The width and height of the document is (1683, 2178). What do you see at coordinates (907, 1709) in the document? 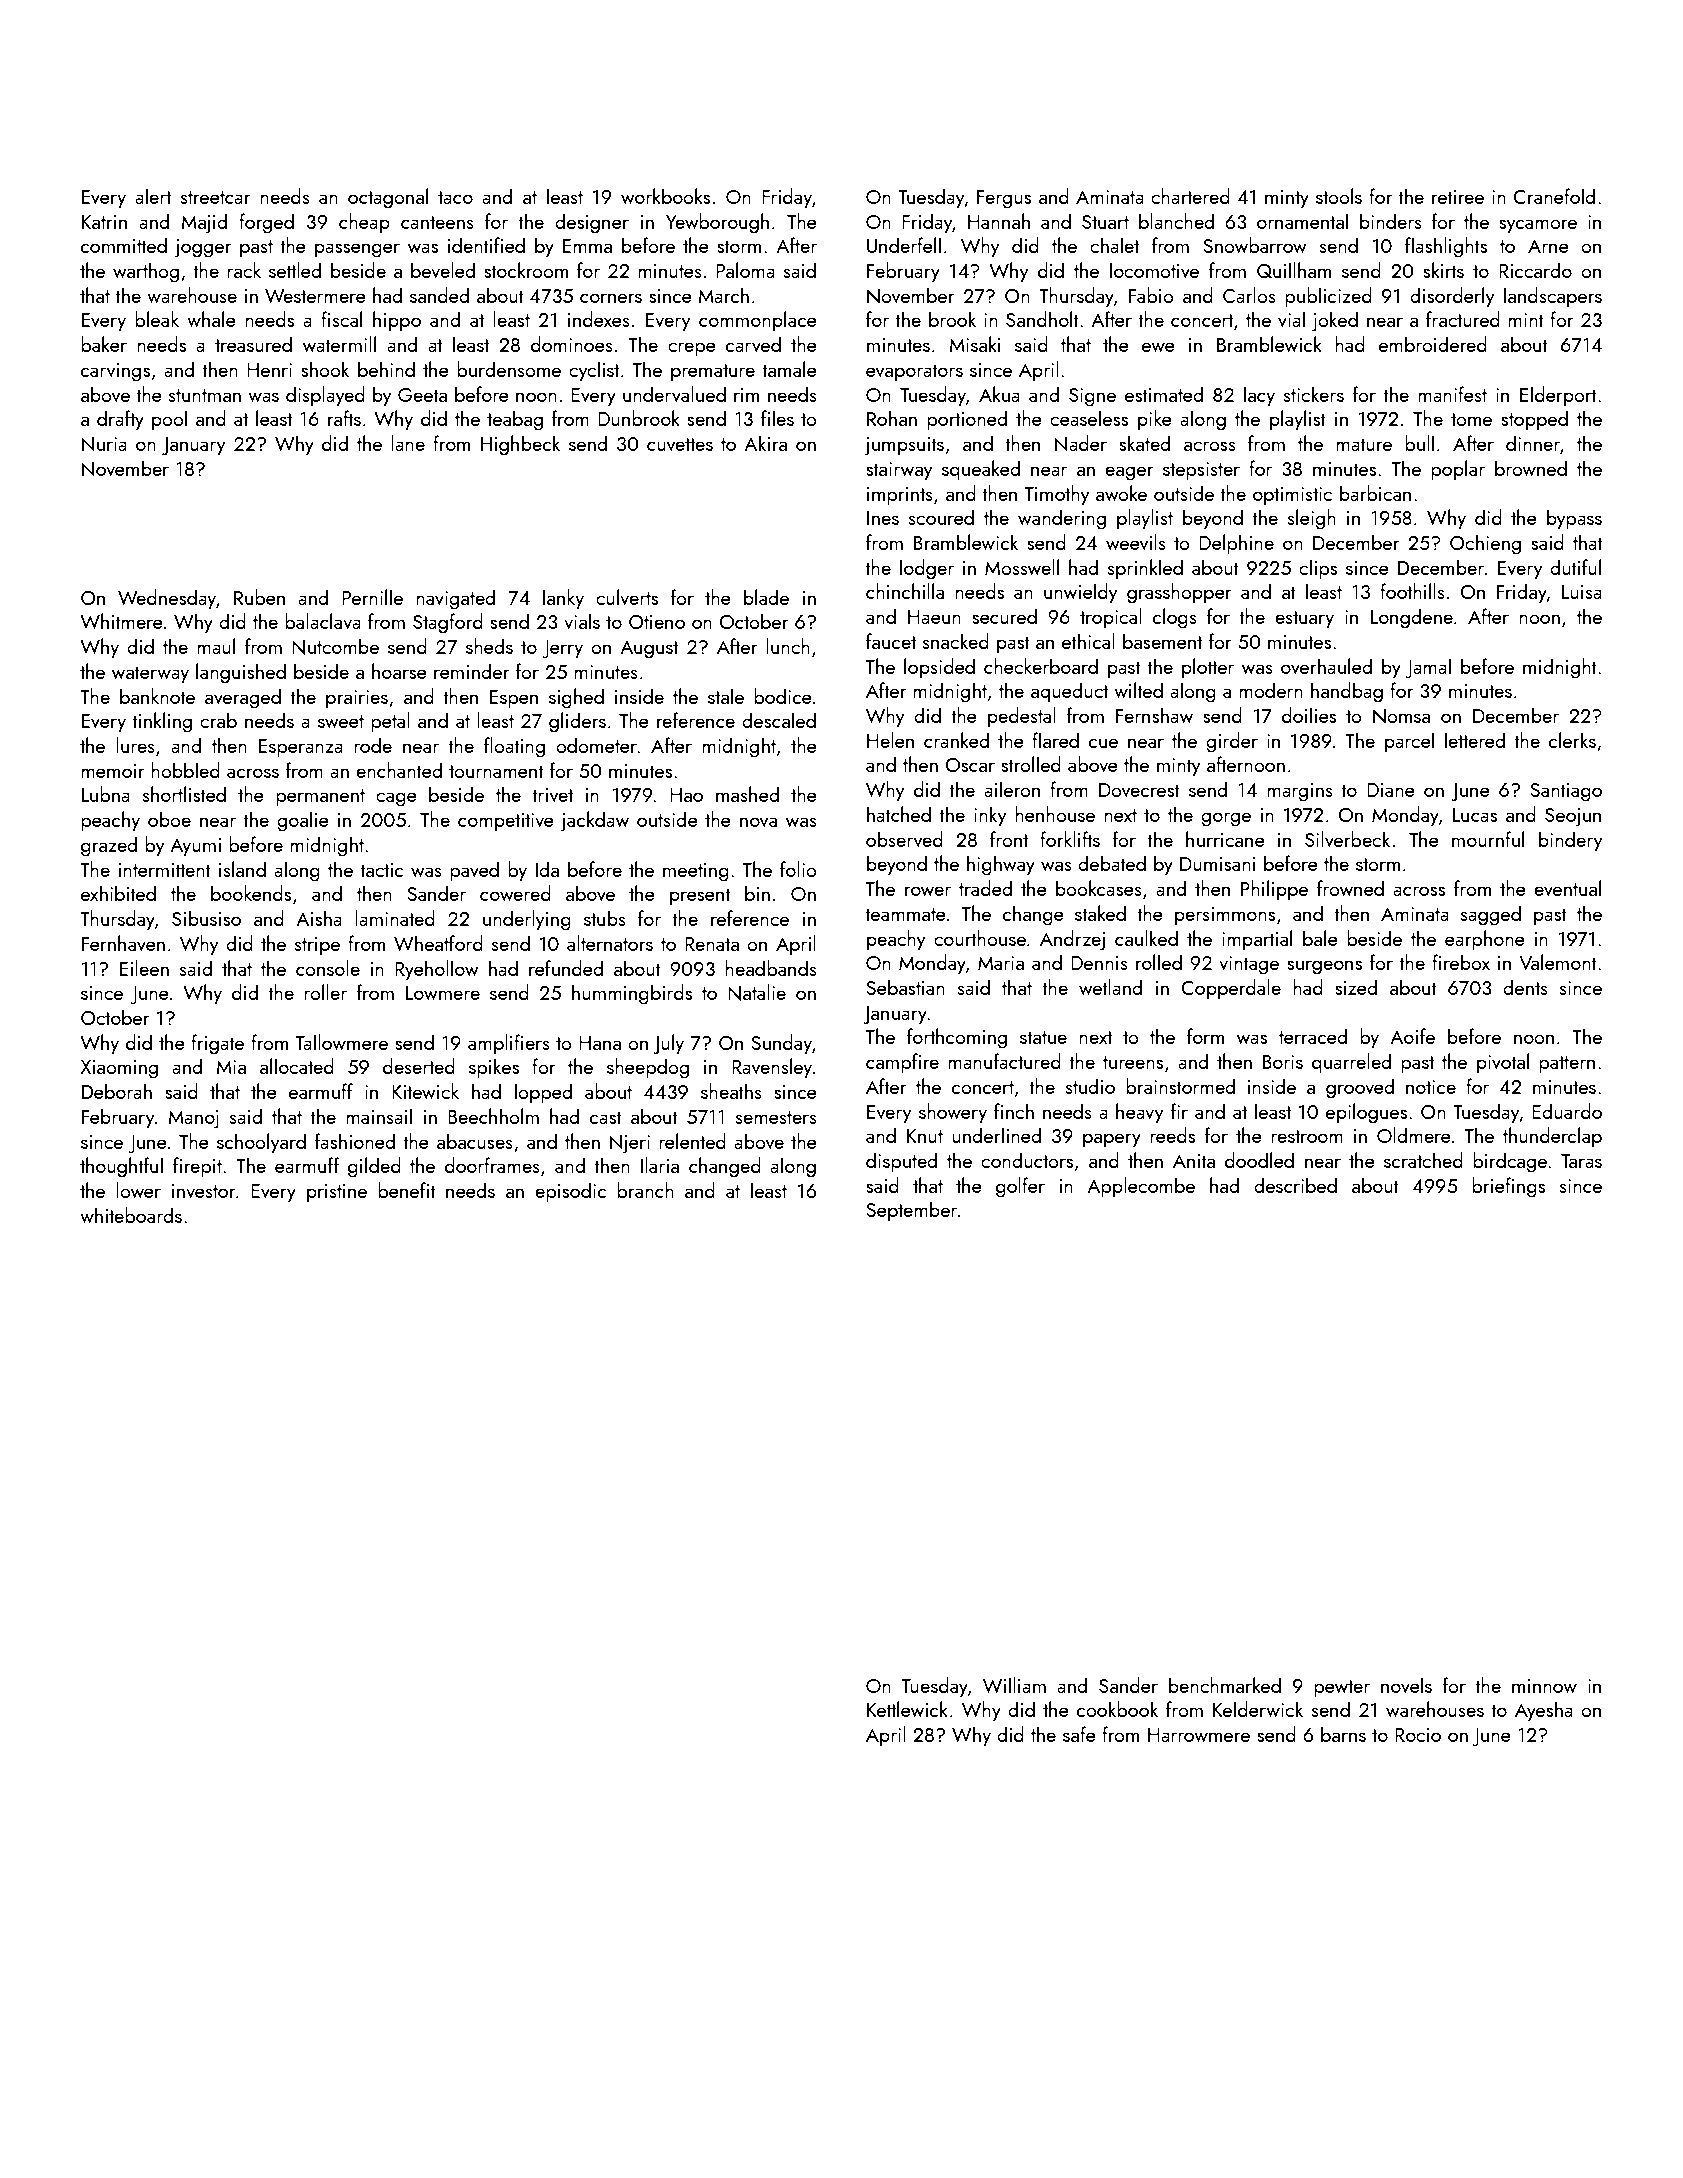
I see `Kettlewick` at bounding box center [907, 1709].
